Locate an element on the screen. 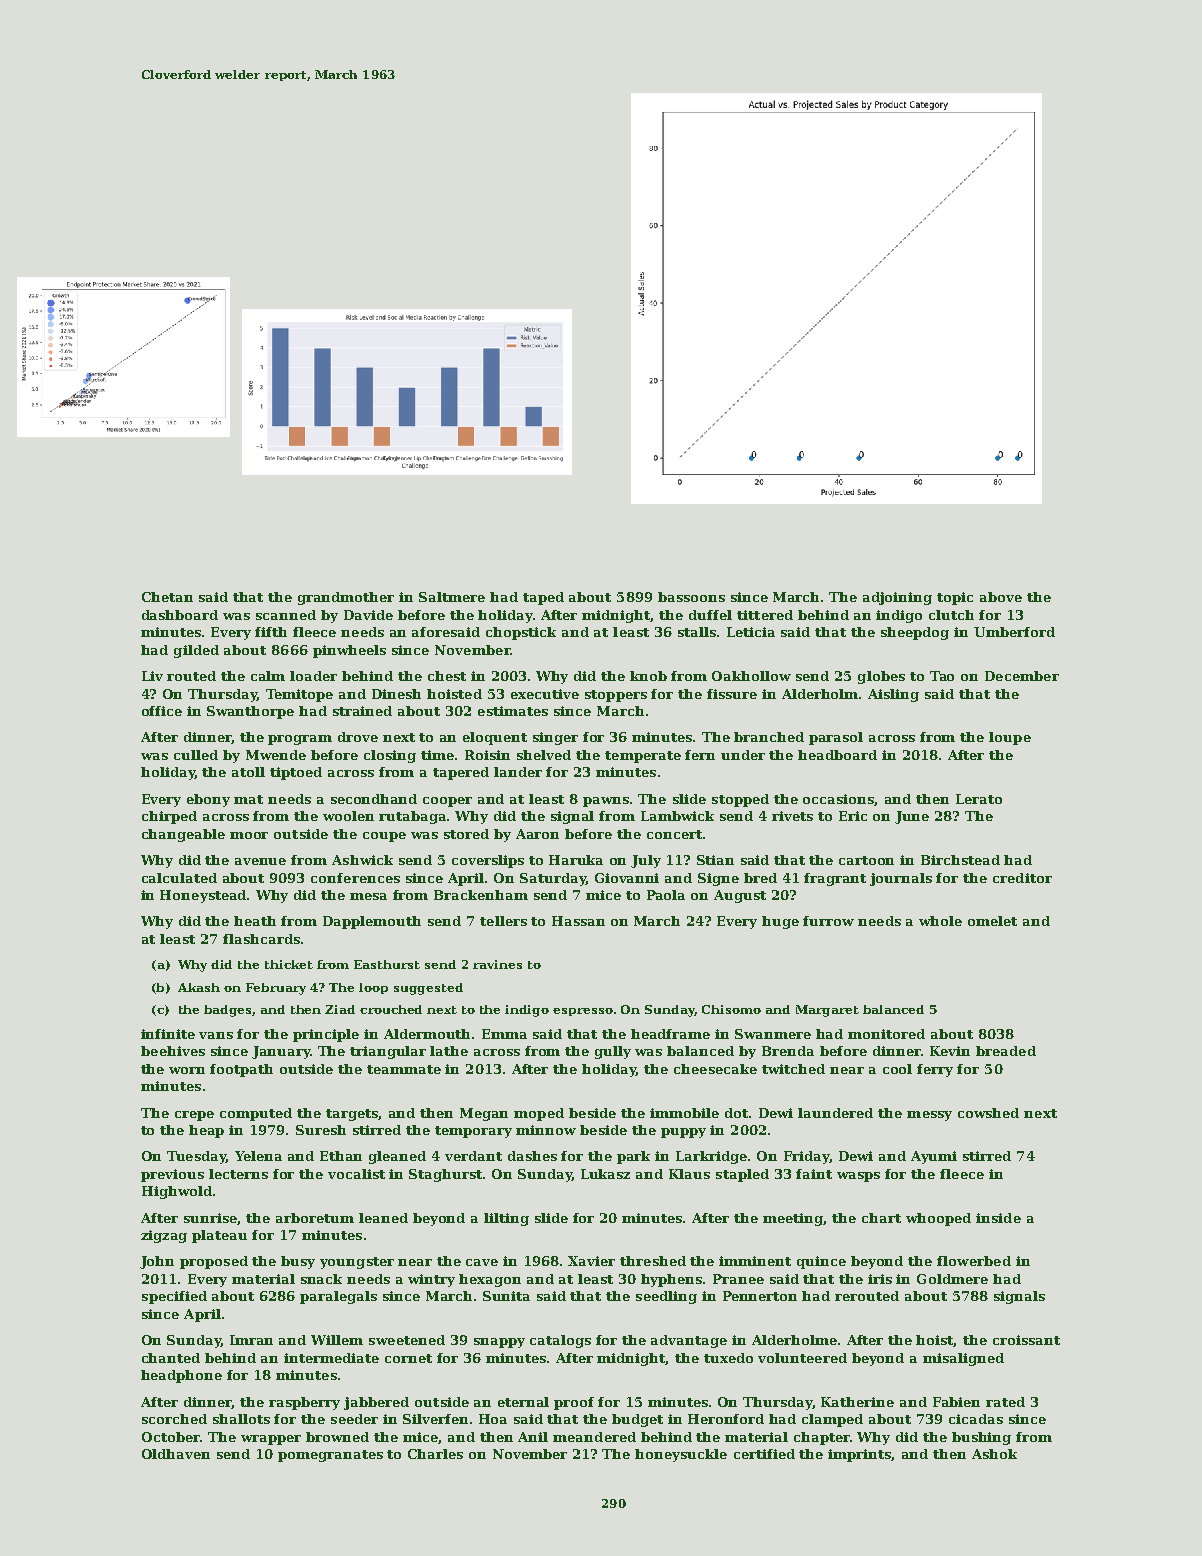 The width and height of the screenshot is (1202, 1556). tellers is located at coordinates (503, 921).
